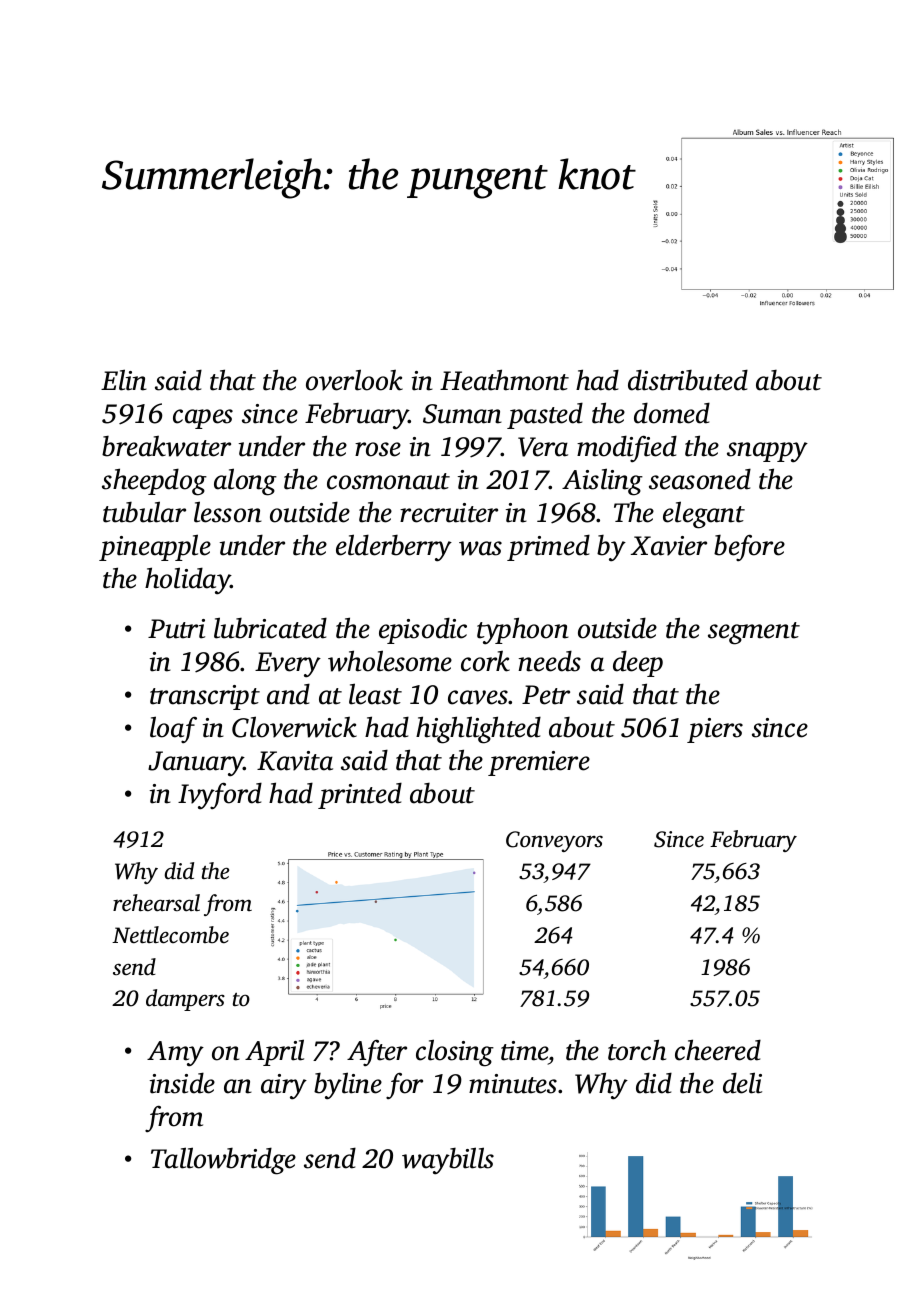 This page has width=924, height=1311. What do you see at coordinates (669, 546) in the page?
I see `Xavier` at bounding box center [669, 546].
